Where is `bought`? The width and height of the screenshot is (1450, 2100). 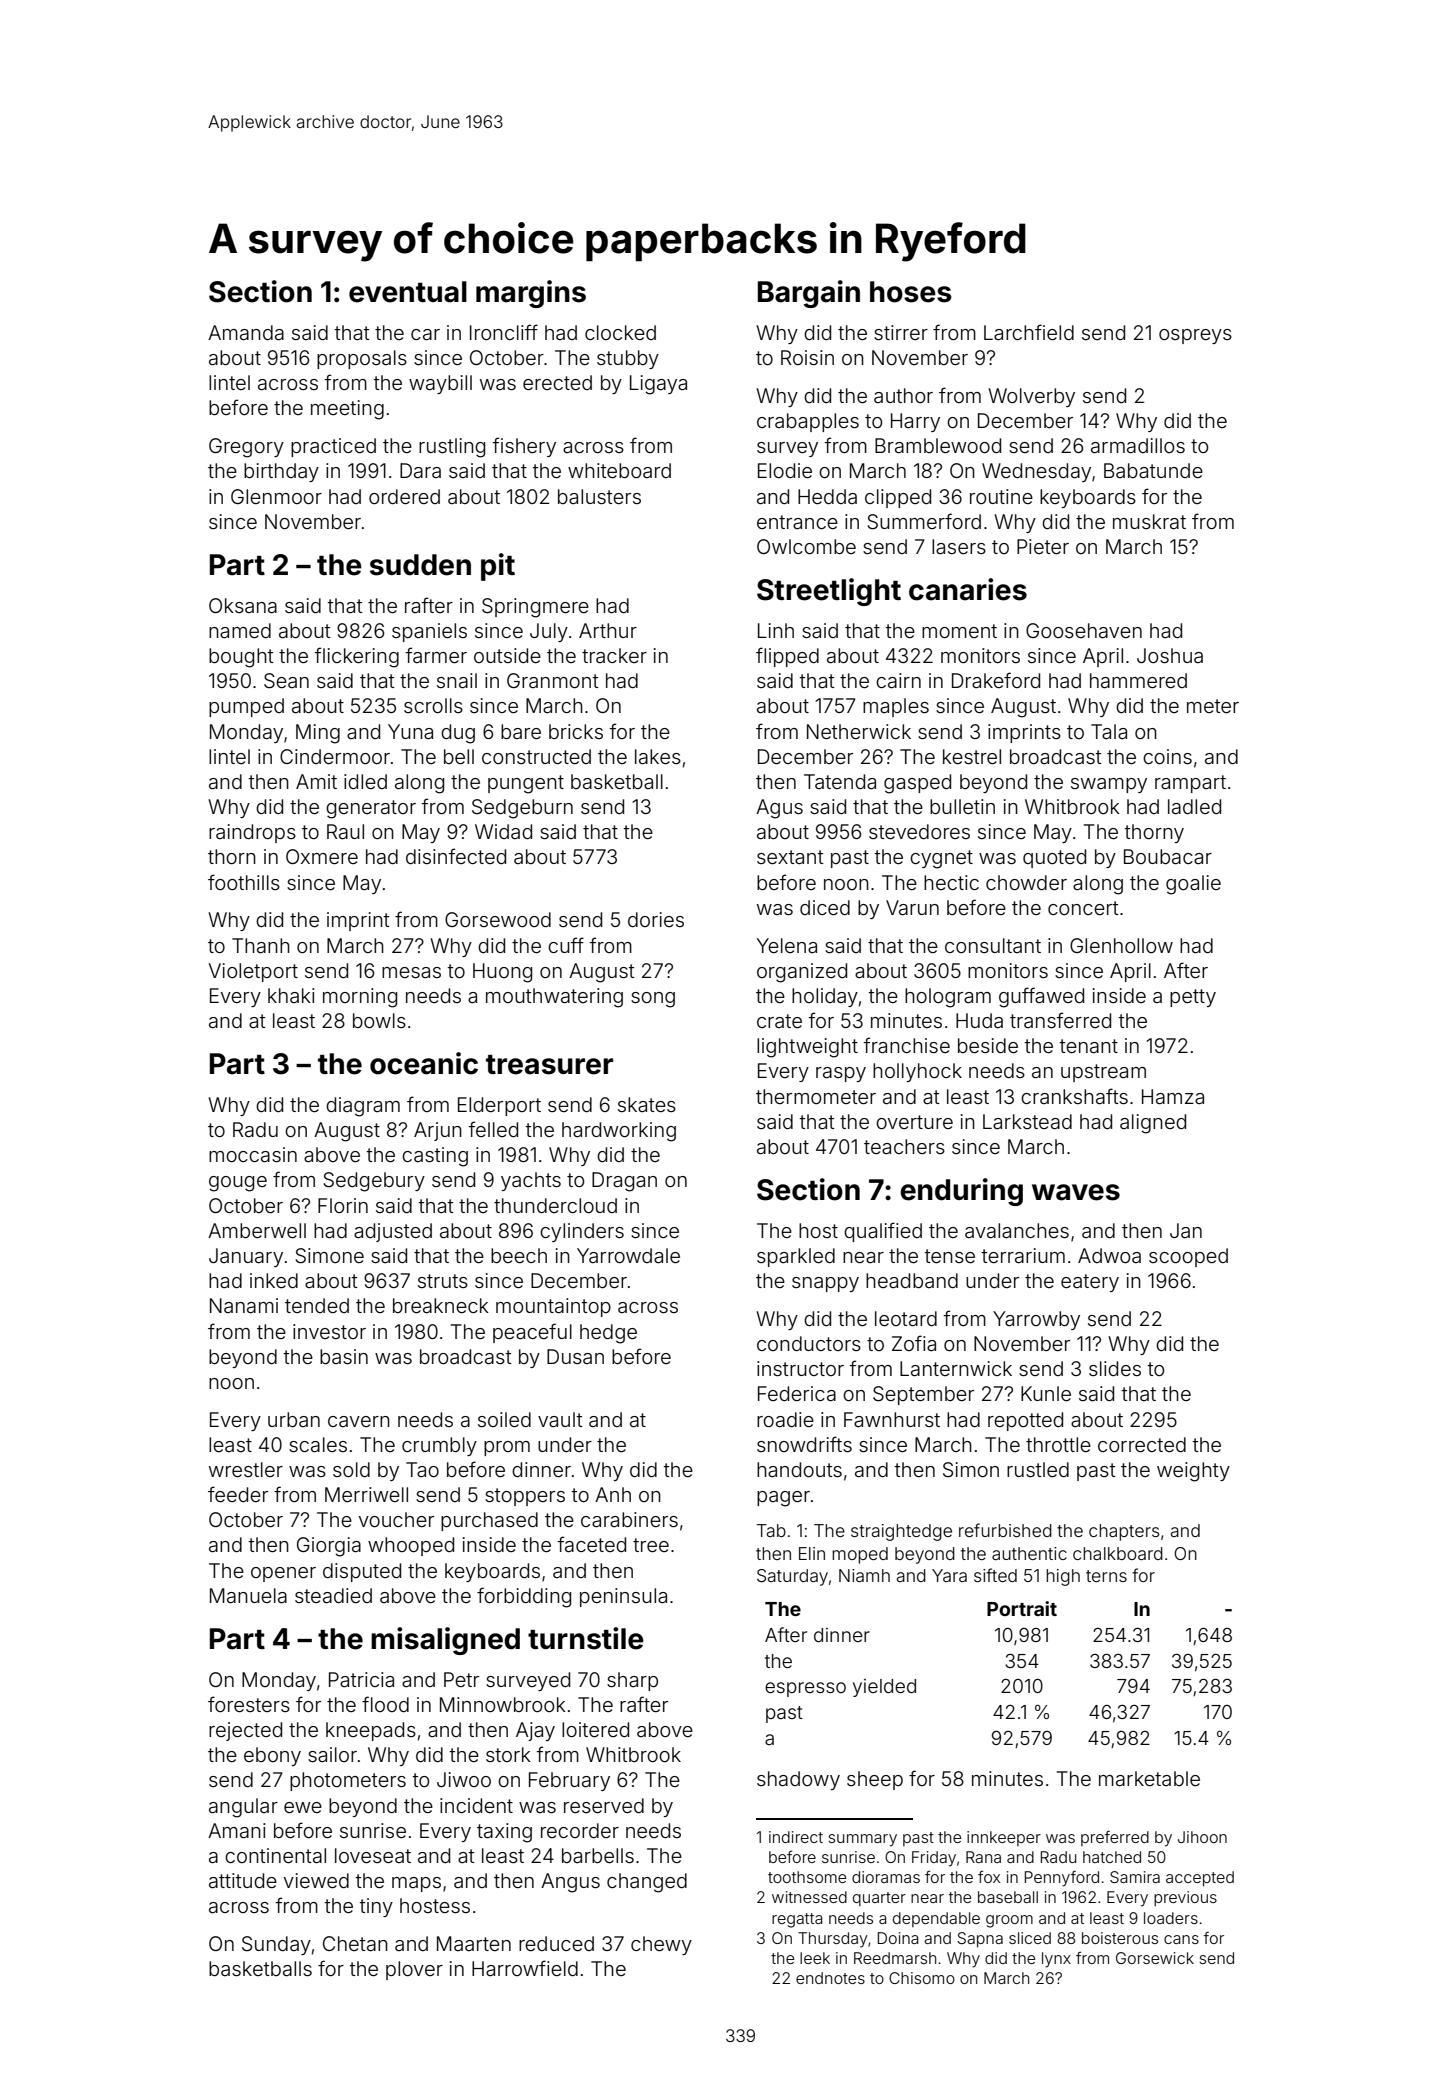 bought is located at coordinates (241, 658).
